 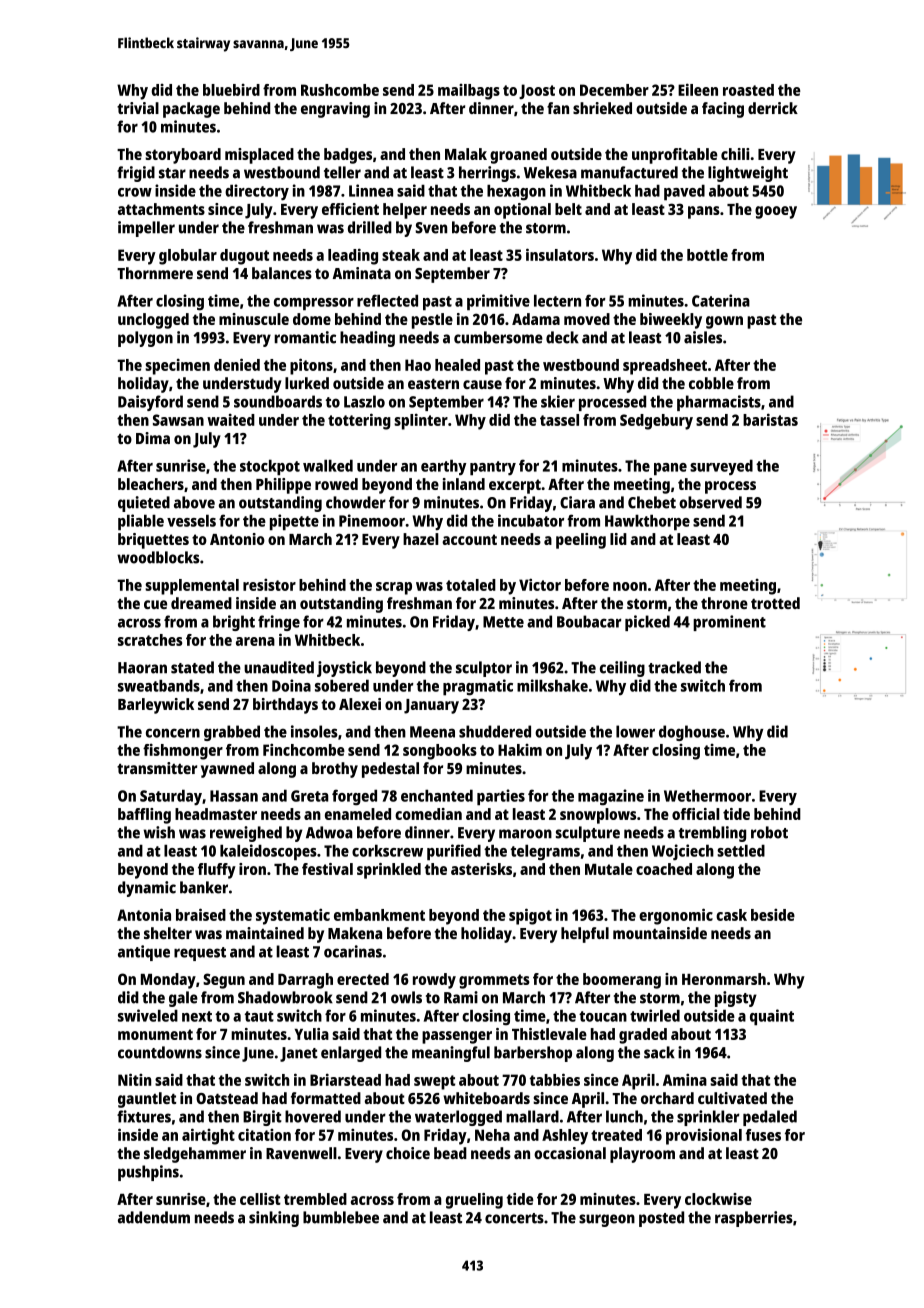 What do you see at coordinates (471, 585) in the page?
I see `totaled` at bounding box center [471, 585].
